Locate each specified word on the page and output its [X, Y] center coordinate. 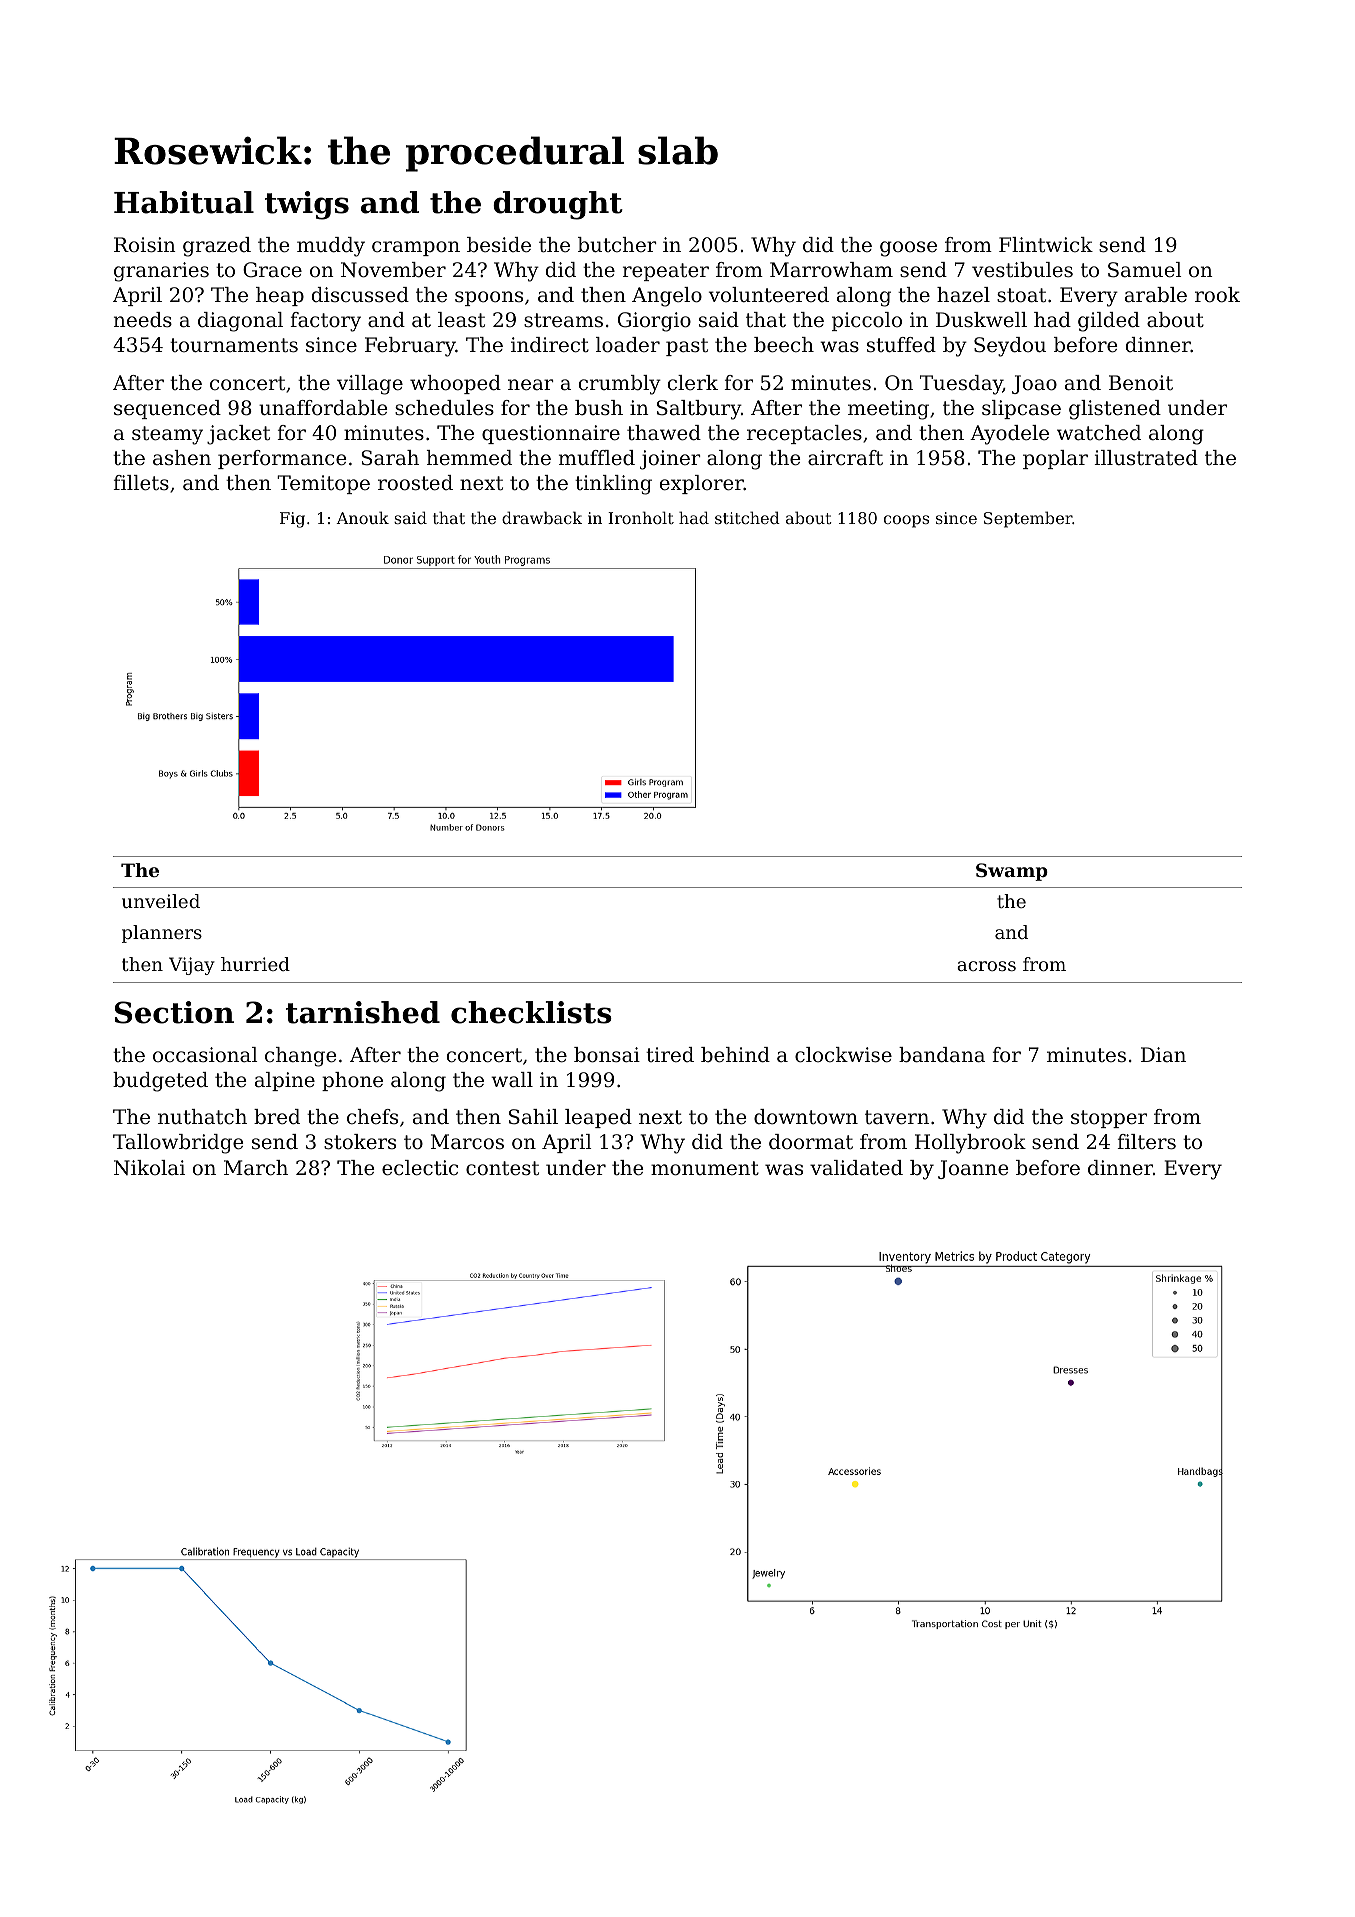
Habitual [184, 202]
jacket [238, 435]
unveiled [161, 901]
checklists [531, 1012]
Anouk [362, 517]
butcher [617, 245]
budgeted [160, 1082]
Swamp [1012, 872]
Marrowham [831, 270]
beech [784, 345]
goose [908, 249]
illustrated [1146, 458]
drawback [542, 517]
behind [735, 1055]
